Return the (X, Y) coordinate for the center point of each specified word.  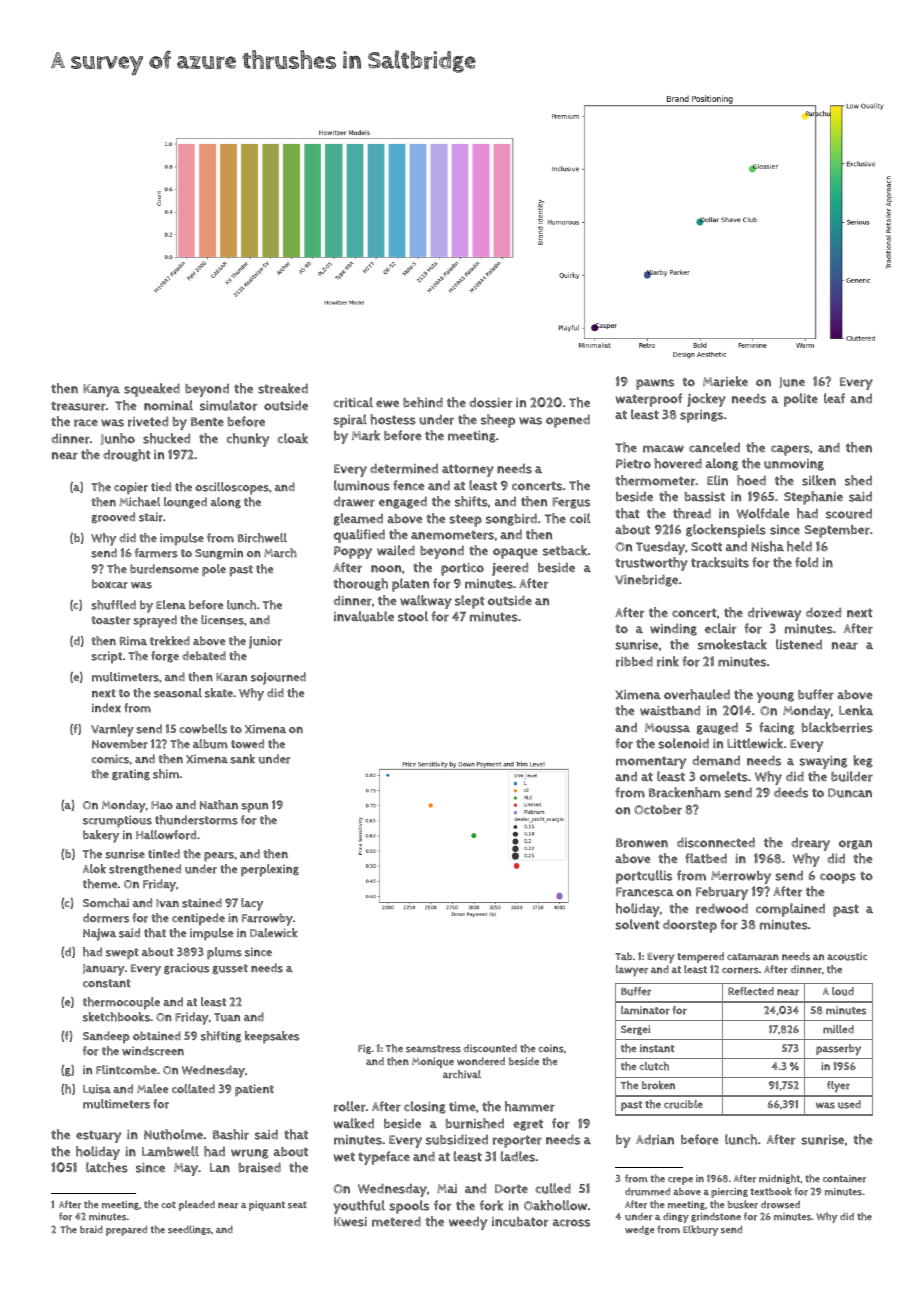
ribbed (634, 661)
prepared (126, 1230)
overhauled (697, 694)
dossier (491, 403)
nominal (168, 405)
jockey (706, 400)
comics (110, 759)
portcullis (644, 877)
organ (855, 845)
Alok (94, 868)
